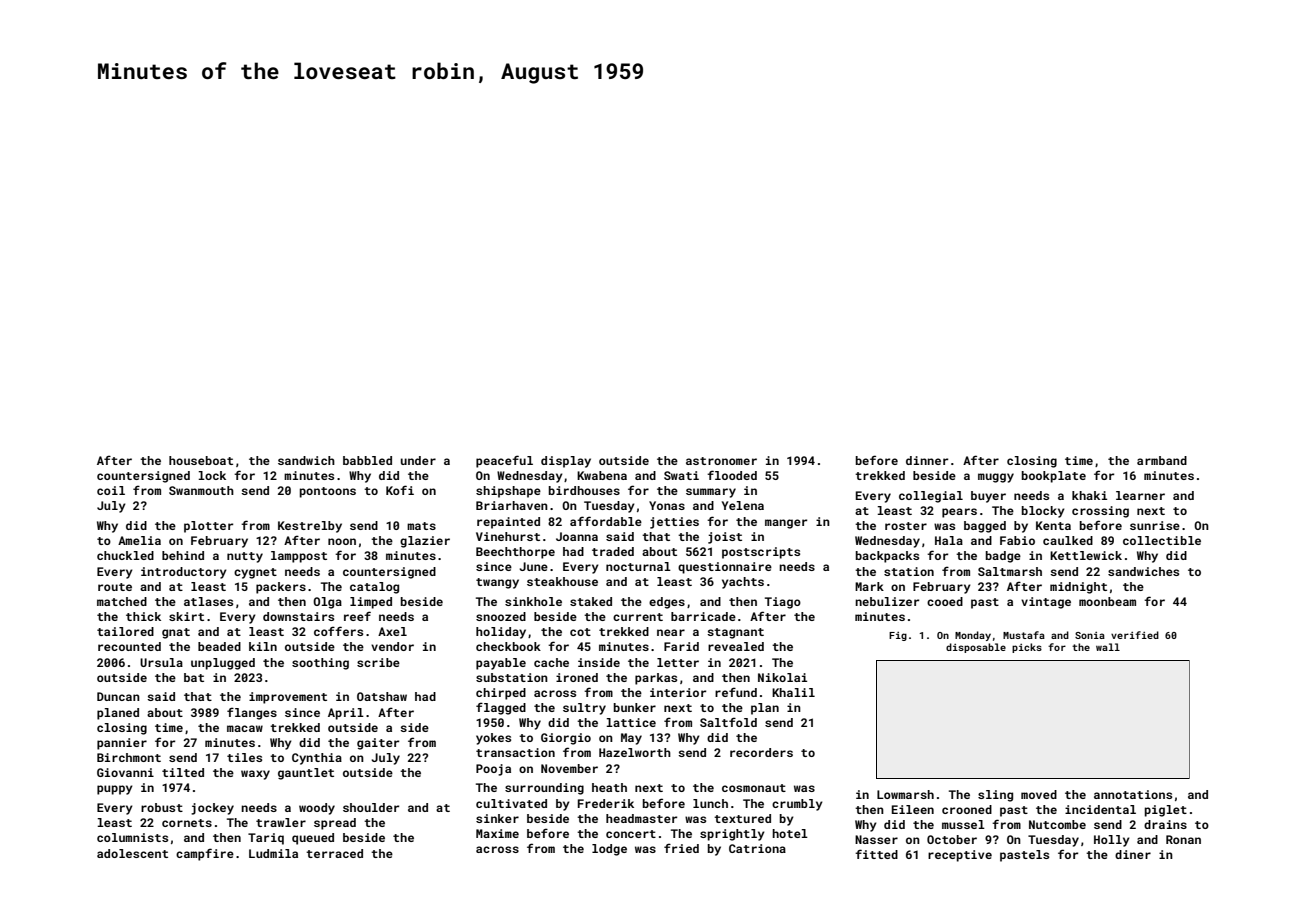 The height and width of the document is (924, 1308). What do you see at coordinates (606, 521) in the document?
I see `affordable` at bounding box center [606, 521].
